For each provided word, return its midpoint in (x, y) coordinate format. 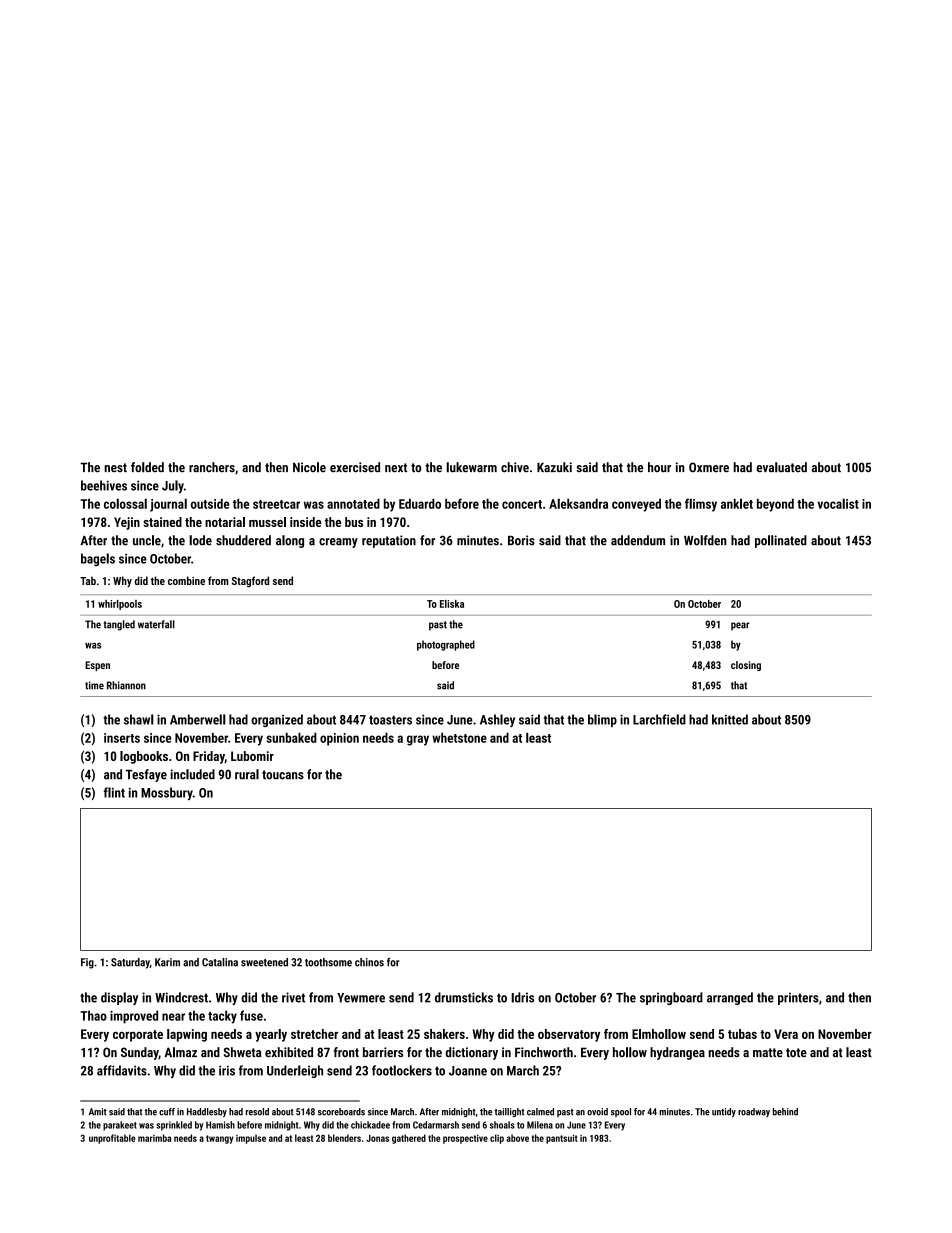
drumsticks (464, 997)
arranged (730, 998)
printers (798, 998)
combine (186, 580)
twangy (219, 1139)
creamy (338, 543)
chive (515, 467)
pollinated (781, 541)
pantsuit (562, 1139)
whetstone (459, 738)
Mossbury (167, 794)
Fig (87, 963)
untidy (724, 1112)
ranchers (212, 467)
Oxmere (709, 467)
